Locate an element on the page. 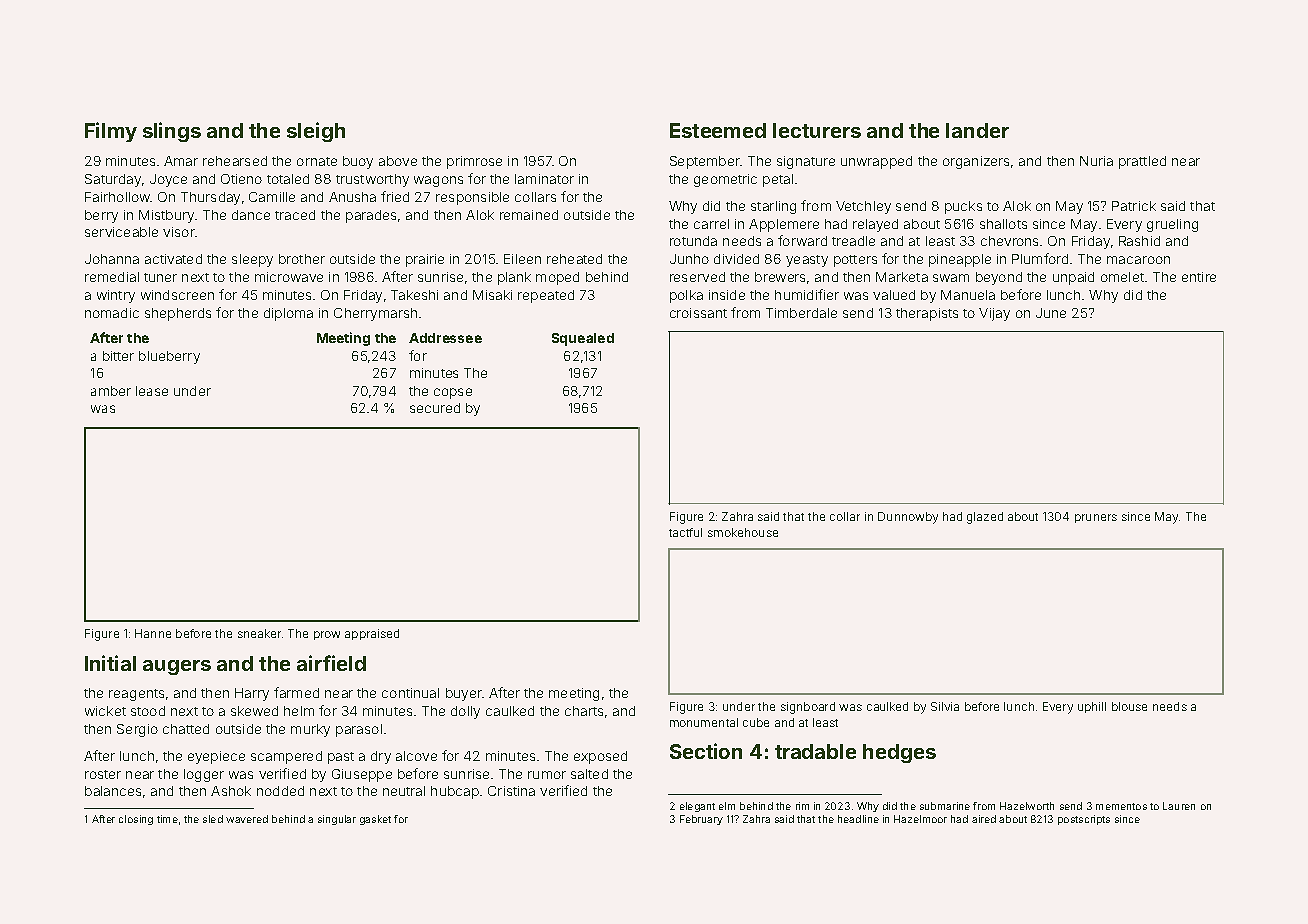 This document has height=924, width=1308. eyepiece is located at coordinates (216, 757).
